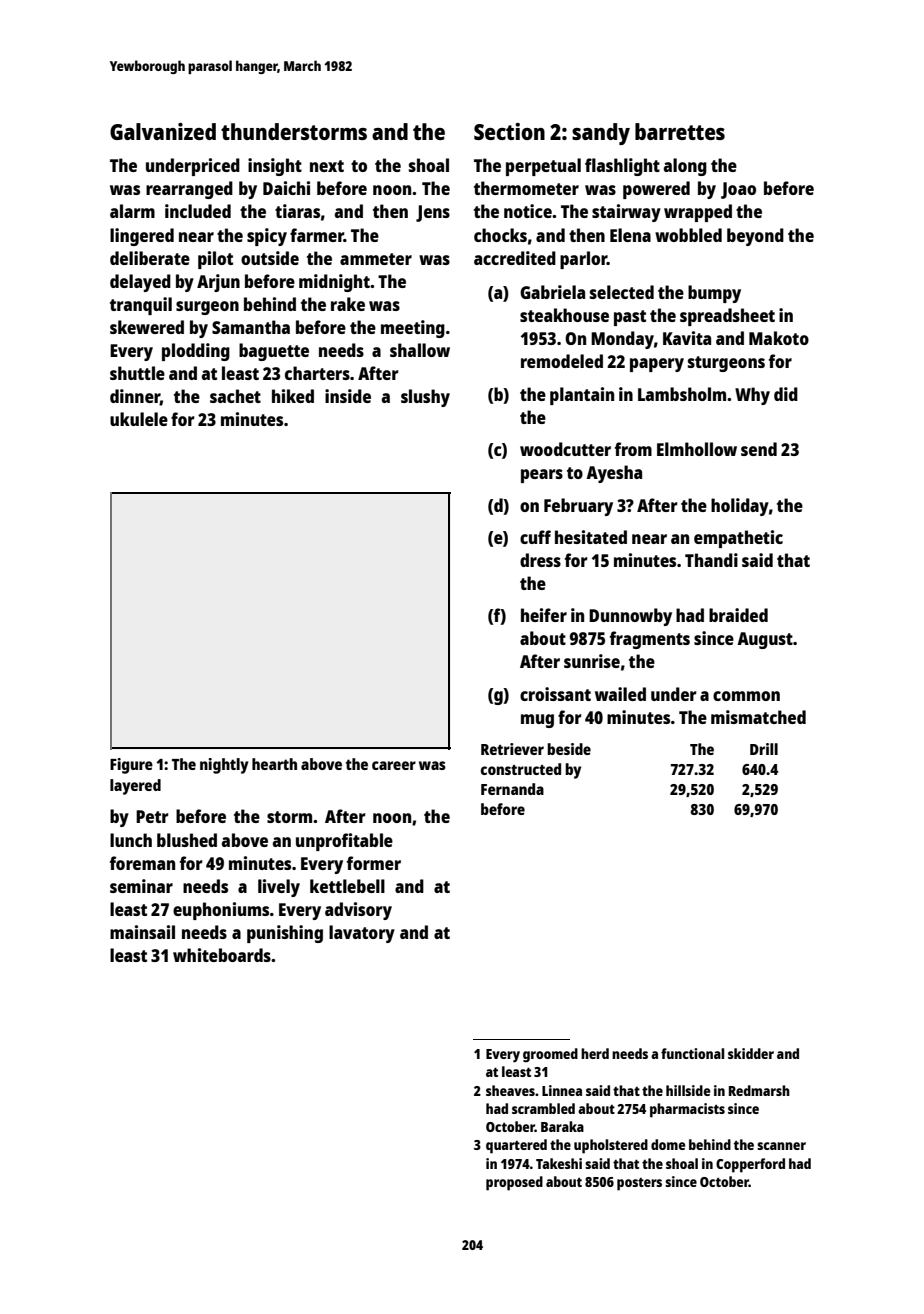 The image size is (924, 1314). Describe the element at coordinates (163, 131) in the screenshot. I see `Galvanized` at that location.
